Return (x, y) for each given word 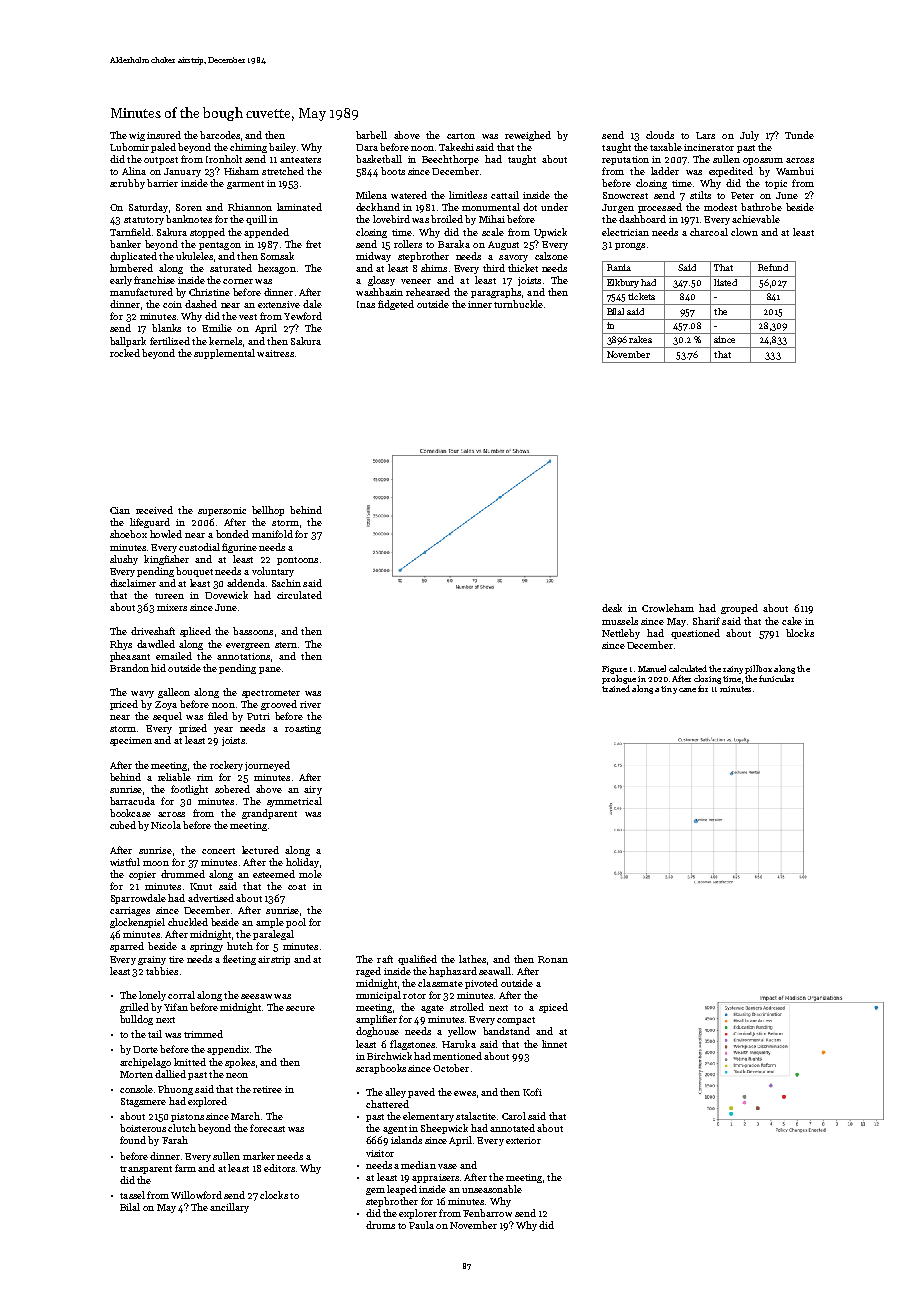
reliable (174, 777)
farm (185, 1168)
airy (313, 790)
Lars (705, 135)
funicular (776, 678)
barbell (371, 135)
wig (137, 136)
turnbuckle (518, 304)
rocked (125, 353)
